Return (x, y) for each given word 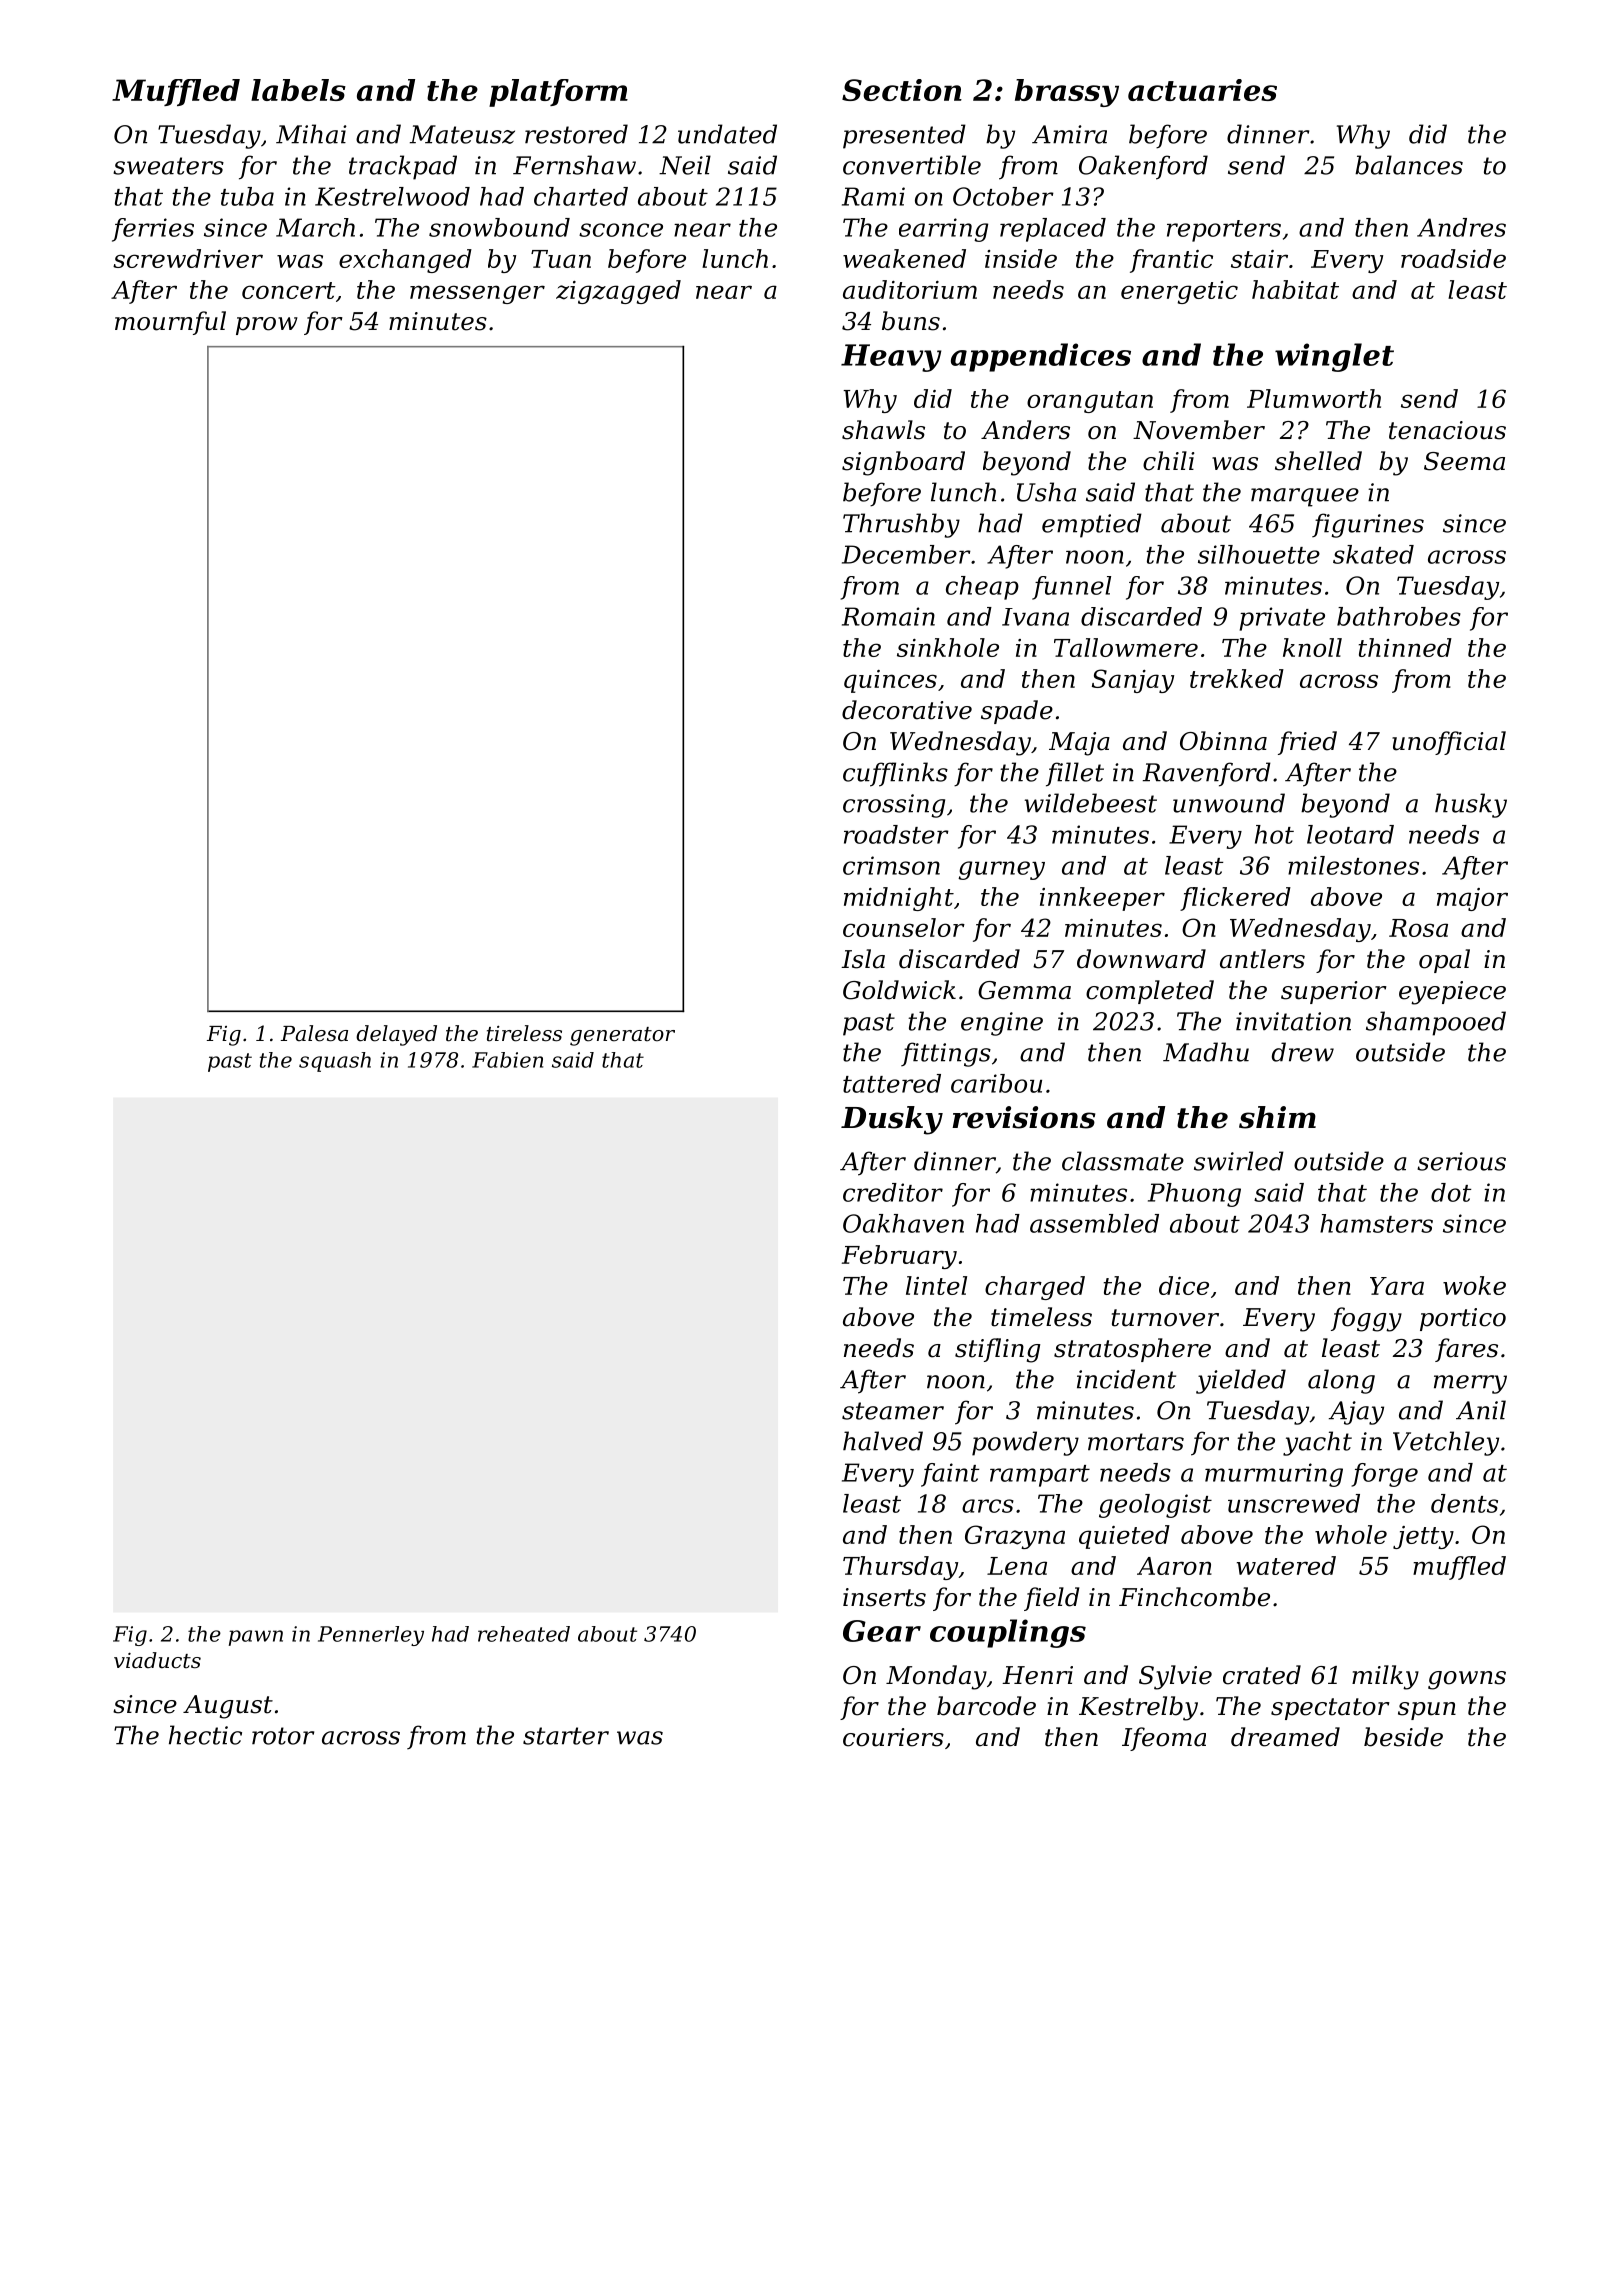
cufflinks (895, 774)
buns (911, 321)
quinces (890, 681)
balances (1409, 165)
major (1472, 899)
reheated (524, 1634)
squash (335, 1062)
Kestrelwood (392, 196)
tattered (892, 1083)
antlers (1262, 959)
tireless (524, 1033)
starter (566, 1736)
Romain (888, 616)
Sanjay (1133, 681)
